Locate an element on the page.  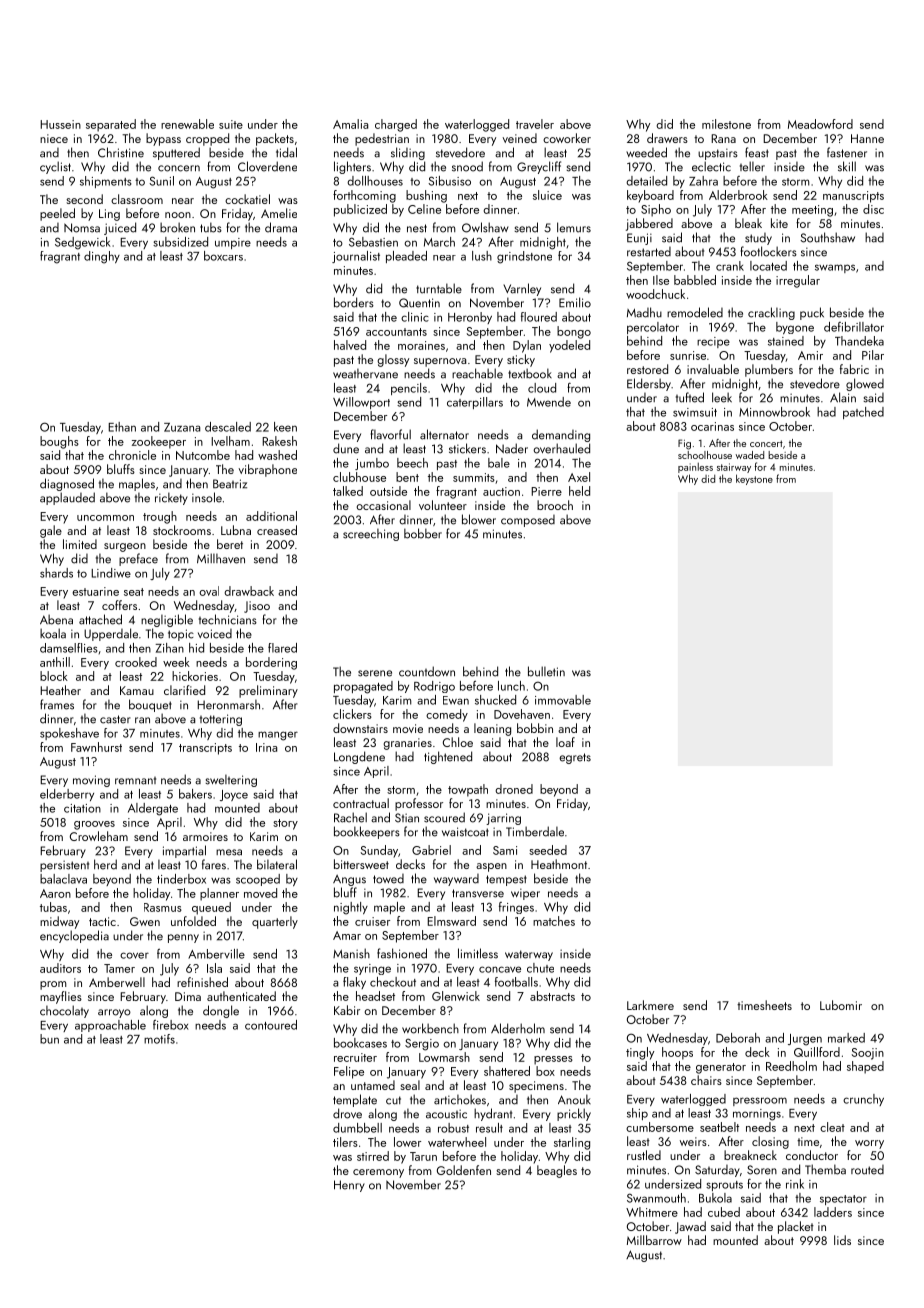
Ethan is located at coordinates (122, 427).
